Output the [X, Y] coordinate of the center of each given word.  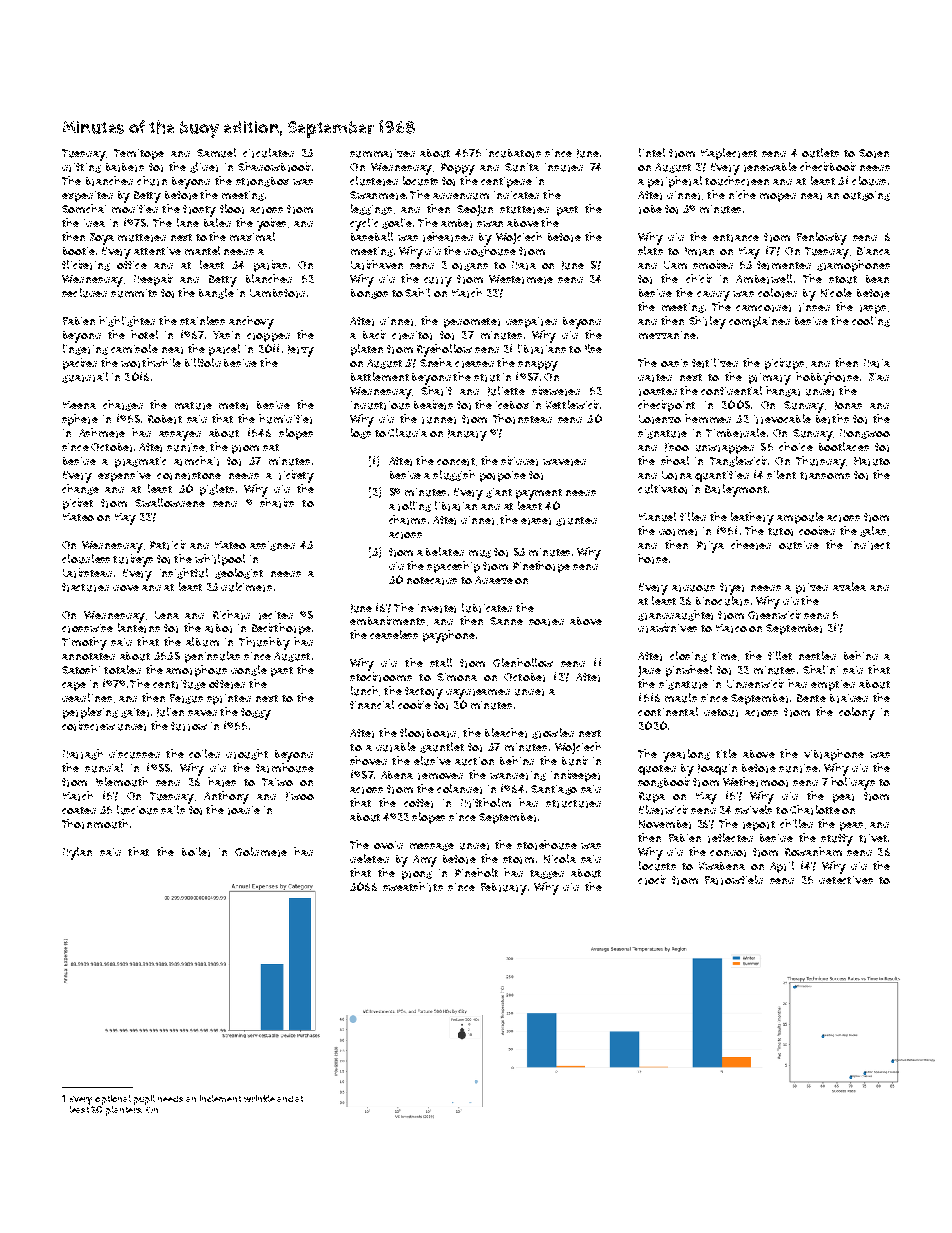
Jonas [848, 405]
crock [652, 880]
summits [134, 293]
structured [573, 804]
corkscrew [88, 726]
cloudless [86, 559]
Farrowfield [734, 880]
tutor [780, 532]
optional [113, 1100]
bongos [369, 294]
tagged [547, 874]
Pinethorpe [541, 567]
